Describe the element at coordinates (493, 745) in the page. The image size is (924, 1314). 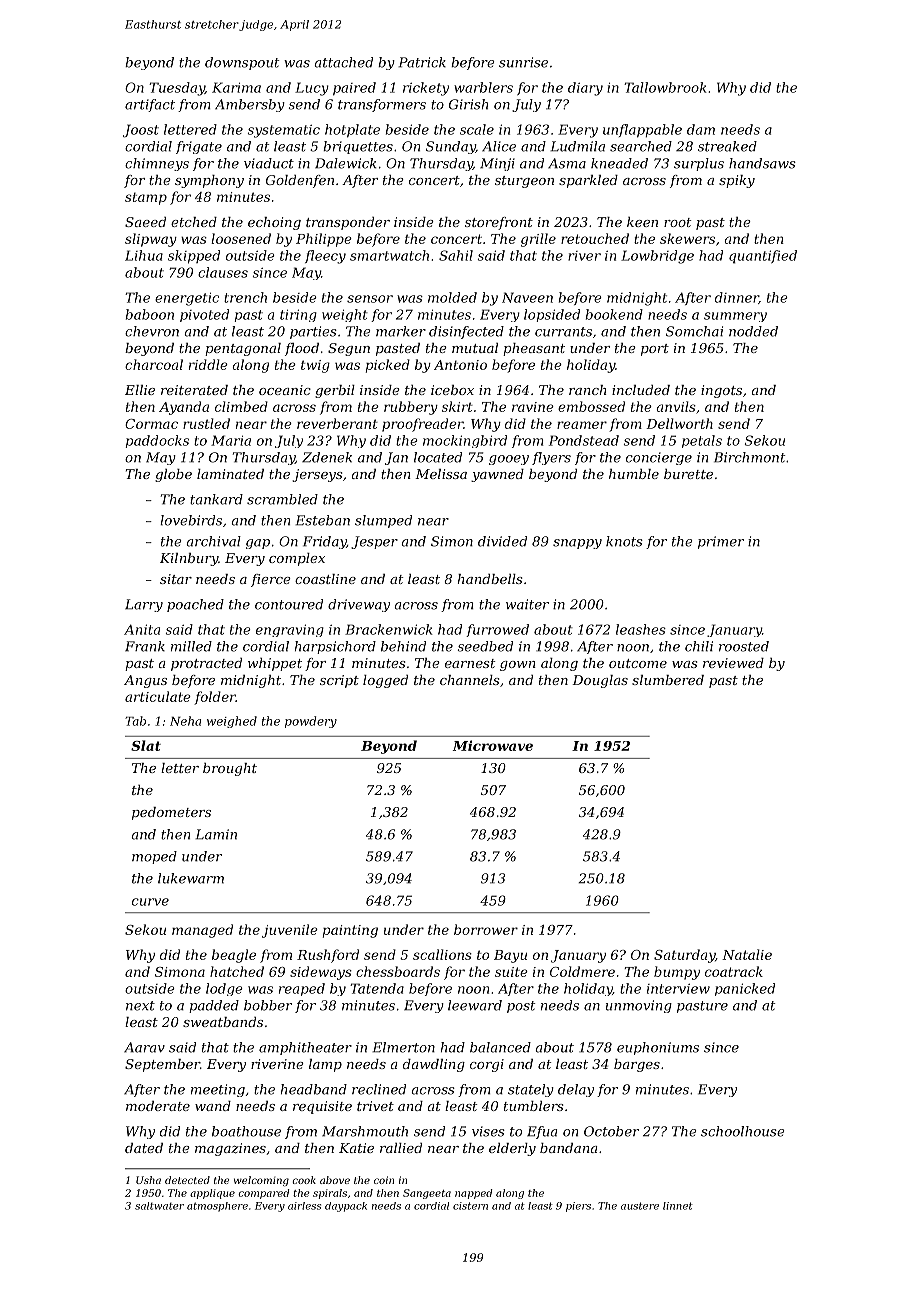
I see `Microwave` at that location.
